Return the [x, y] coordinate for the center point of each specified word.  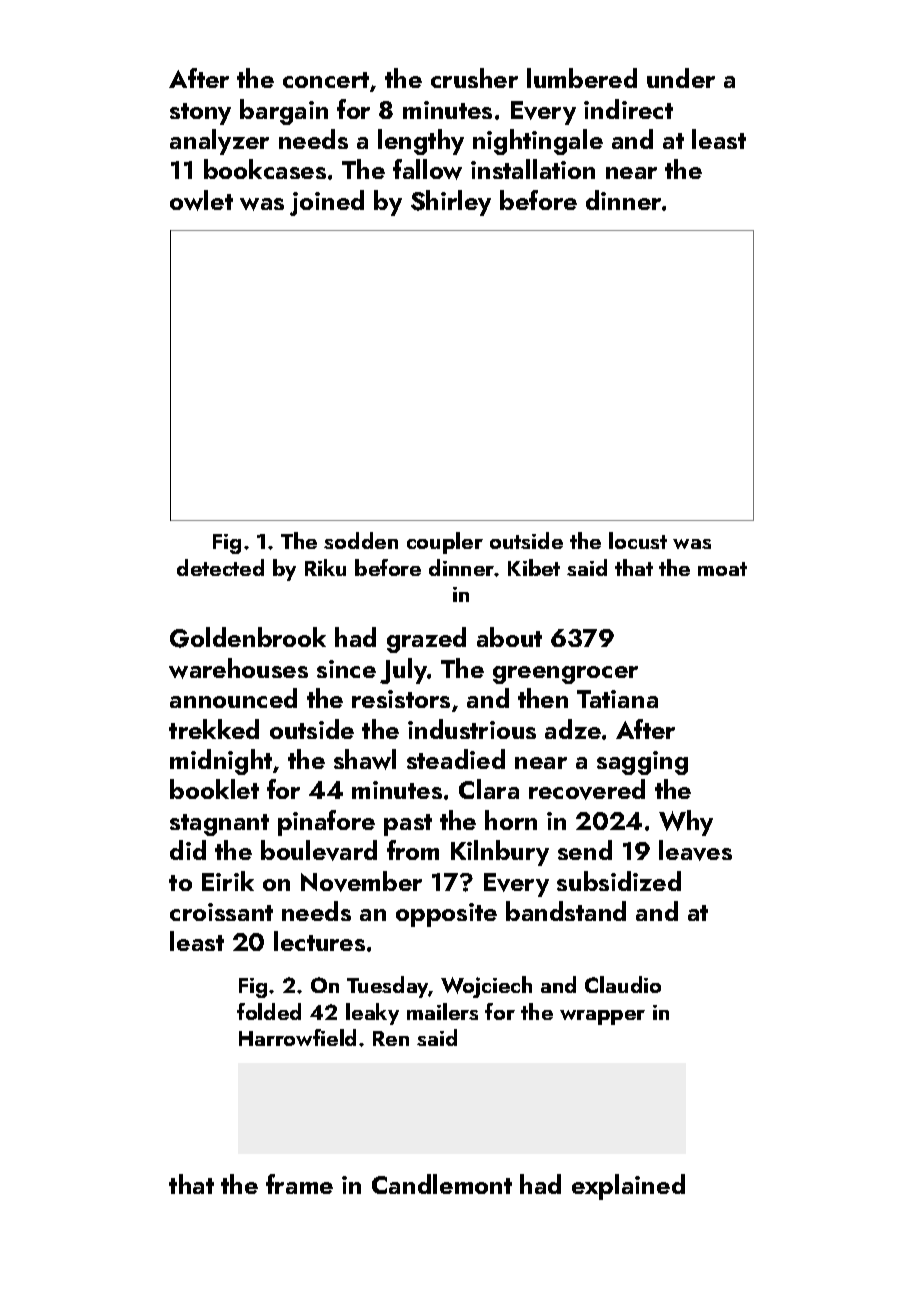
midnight [221, 762]
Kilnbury [500, 853]
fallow [427, 169]
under [681, 78]
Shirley [451, 203]
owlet [201, 200]
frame [299, 1184]
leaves [695, 850]
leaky [372, 1014]
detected [220, 567]
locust [638, 540]
